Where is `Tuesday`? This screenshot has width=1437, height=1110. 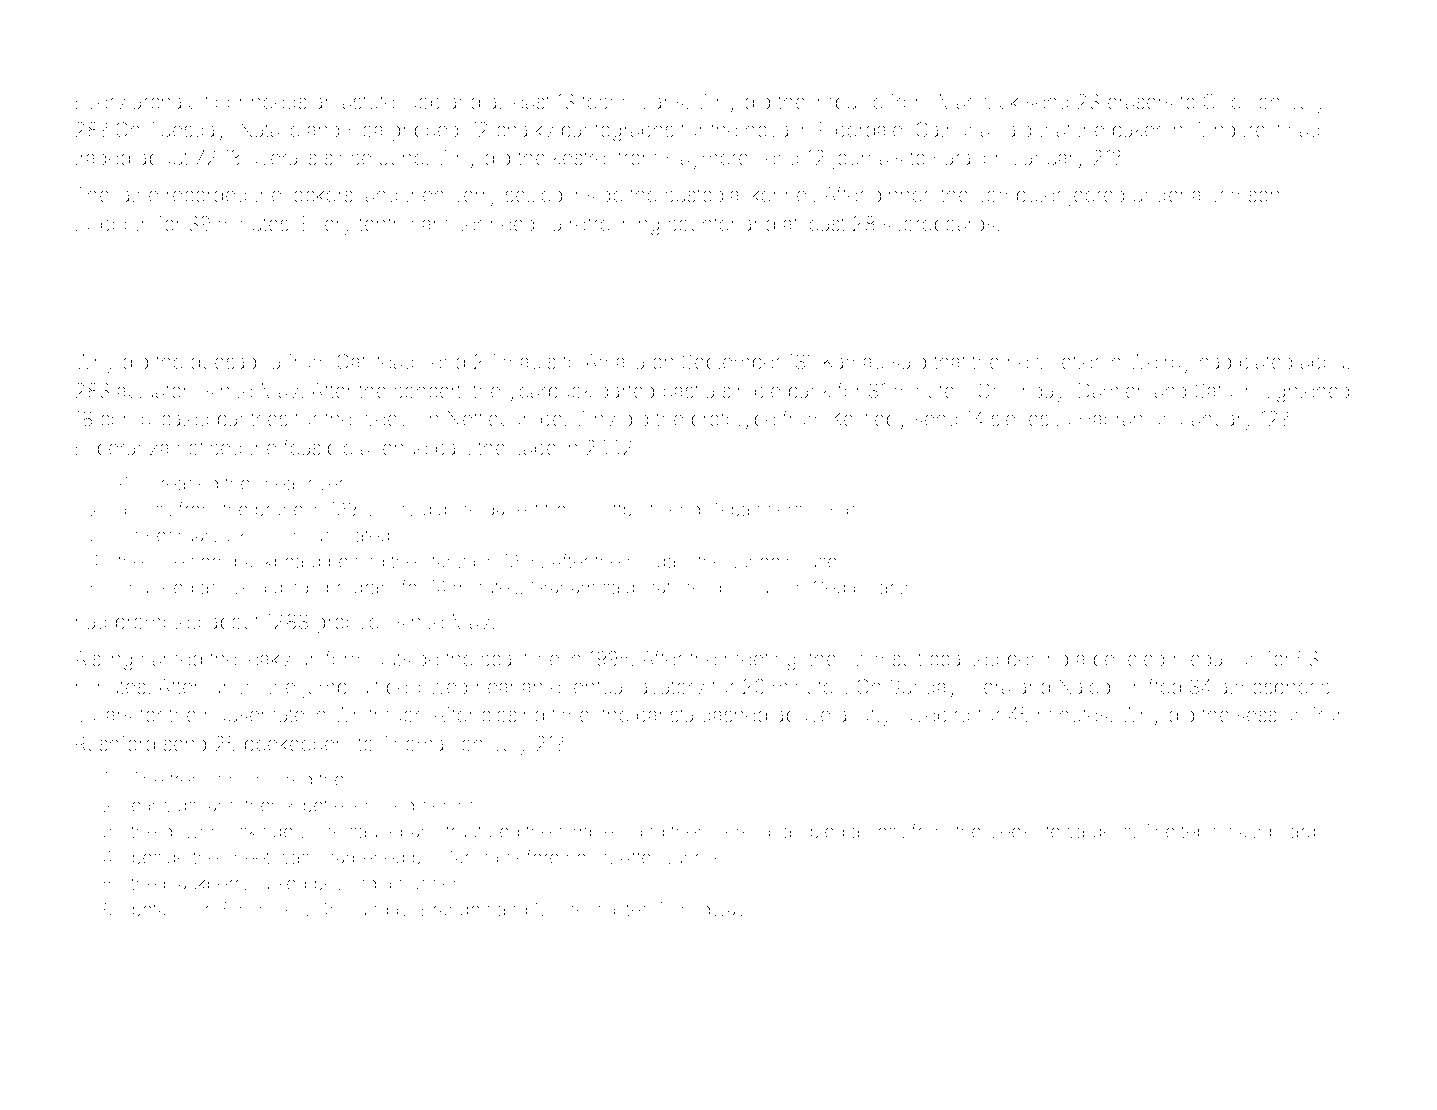 Tuesday is located at coordinates (187, 131).
